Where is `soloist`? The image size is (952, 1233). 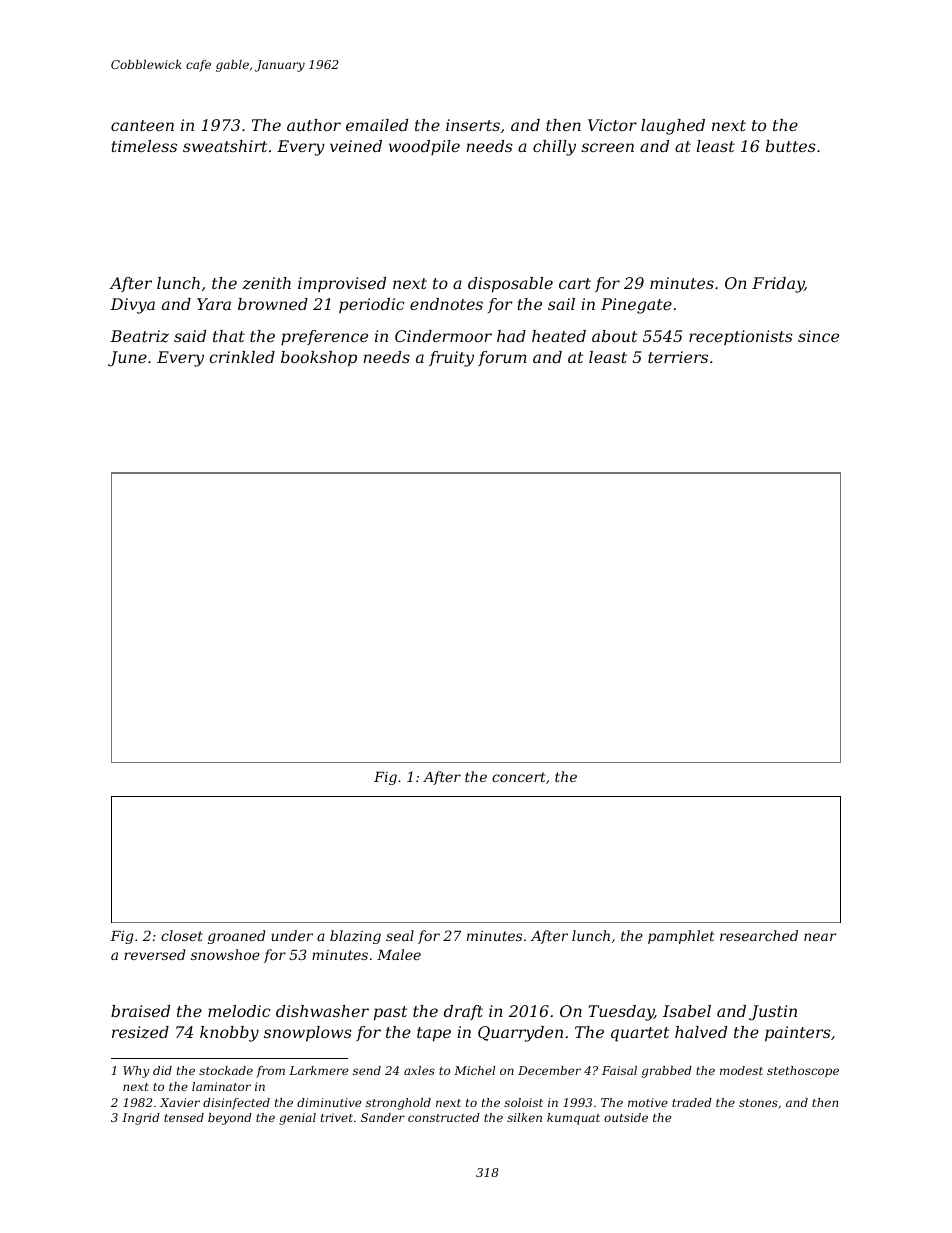
soloist is located at coordinates (523, 1102).
